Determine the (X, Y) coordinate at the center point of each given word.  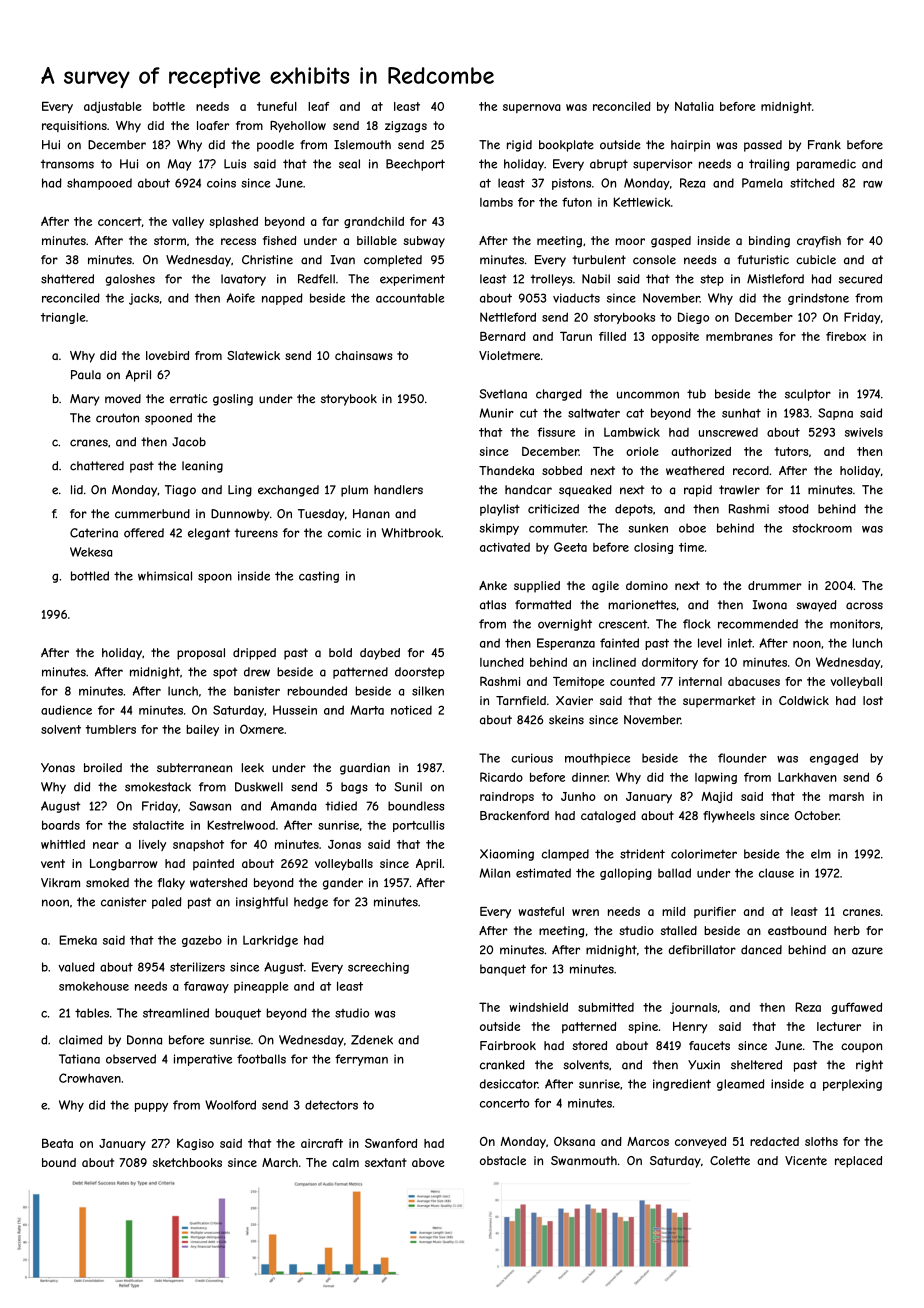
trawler (739, 490)
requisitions (74, 126)
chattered (97, 466)
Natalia (694, 106)
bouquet (238, 1014)
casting (319, 577)
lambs (496, 202)
